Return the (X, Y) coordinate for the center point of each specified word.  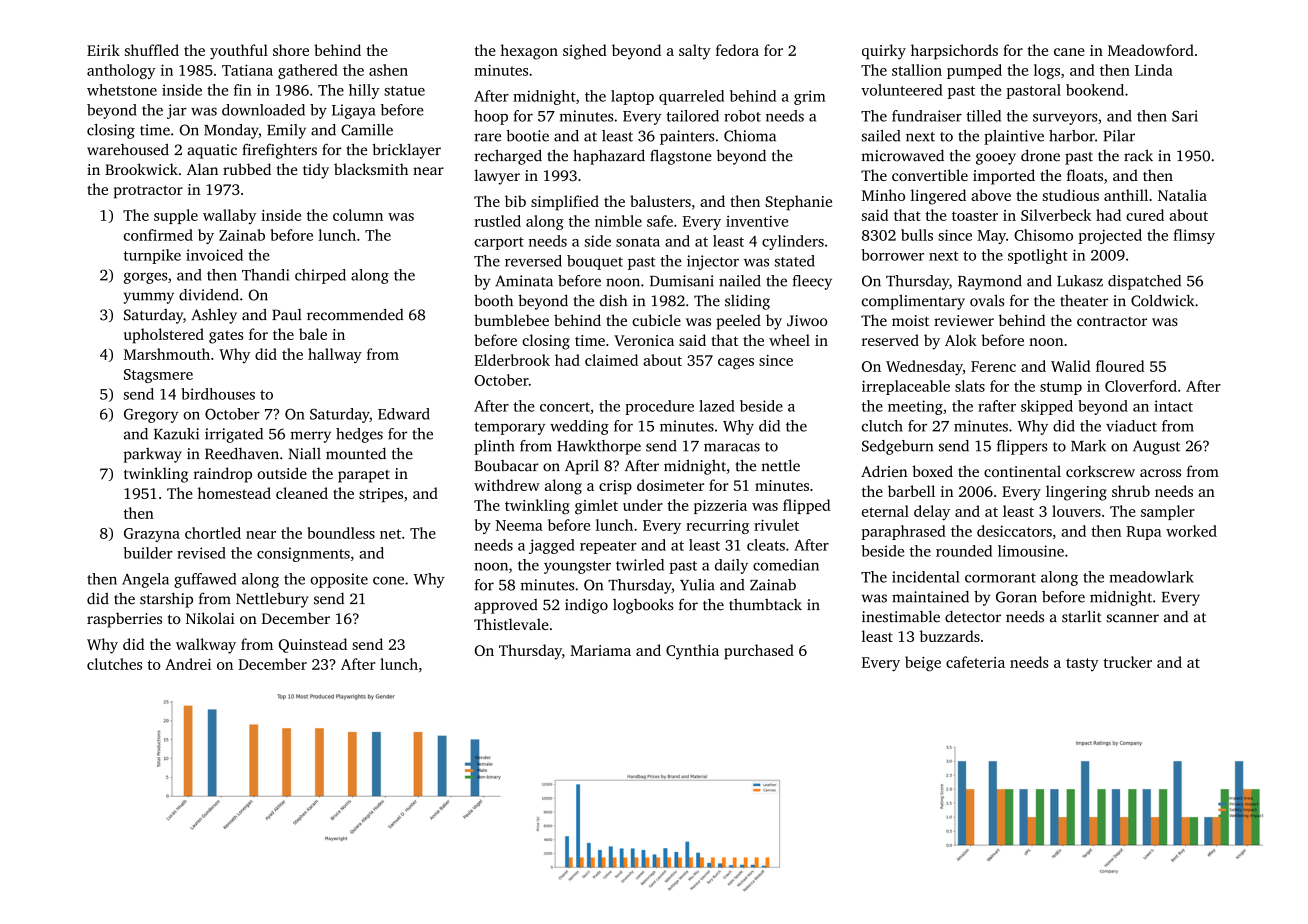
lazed (717, 406)
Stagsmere (158, 376)
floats (1085, 175)
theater (1084, 301)
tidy (316, 171)
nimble (618, 221)
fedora (737, 50)
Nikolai (210, 618)
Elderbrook (512, 360)
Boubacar (507, 466)
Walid (1070, 366)
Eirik (103, 50)
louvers (1076, 511)
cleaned (302, 493)
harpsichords (954, 52)
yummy (149, 298)
